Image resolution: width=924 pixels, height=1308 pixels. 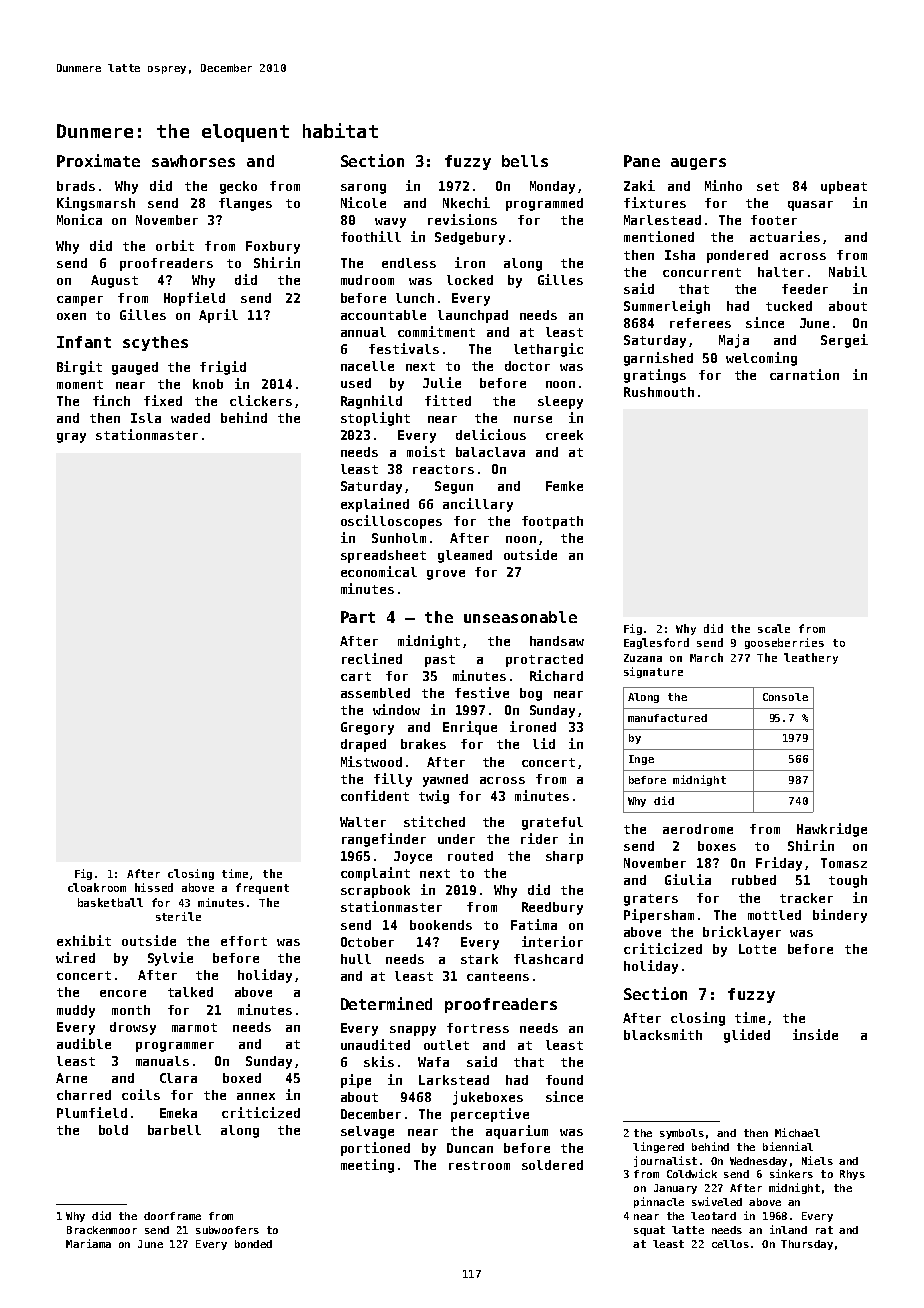 What do you see at coordinates (482, 692) in the screenshot?
I see `festive` at bounding box center [482, 692].
